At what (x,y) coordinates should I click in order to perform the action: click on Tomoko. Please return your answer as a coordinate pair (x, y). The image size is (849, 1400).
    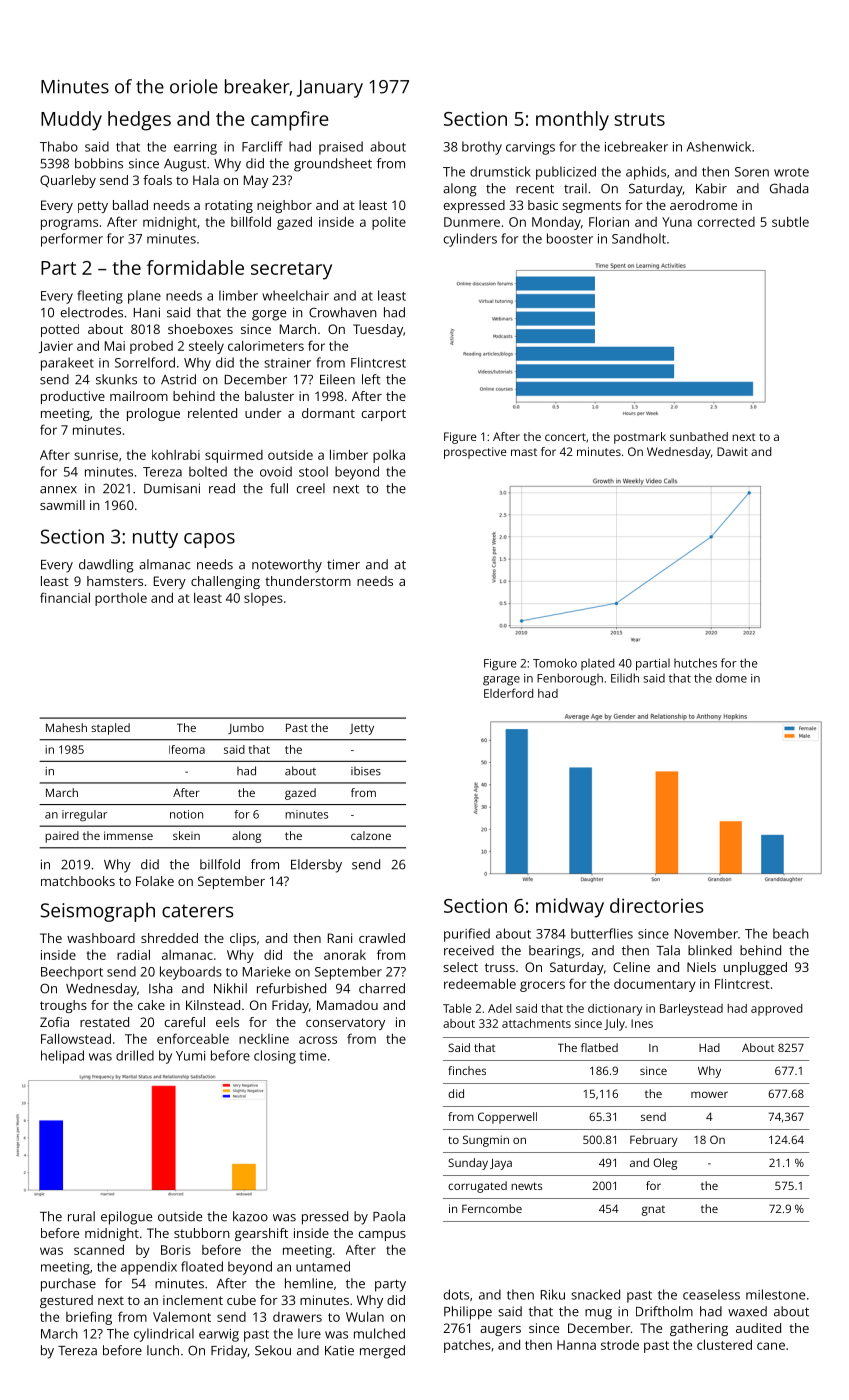
    Looking at the image, I should click on (555, 663).
